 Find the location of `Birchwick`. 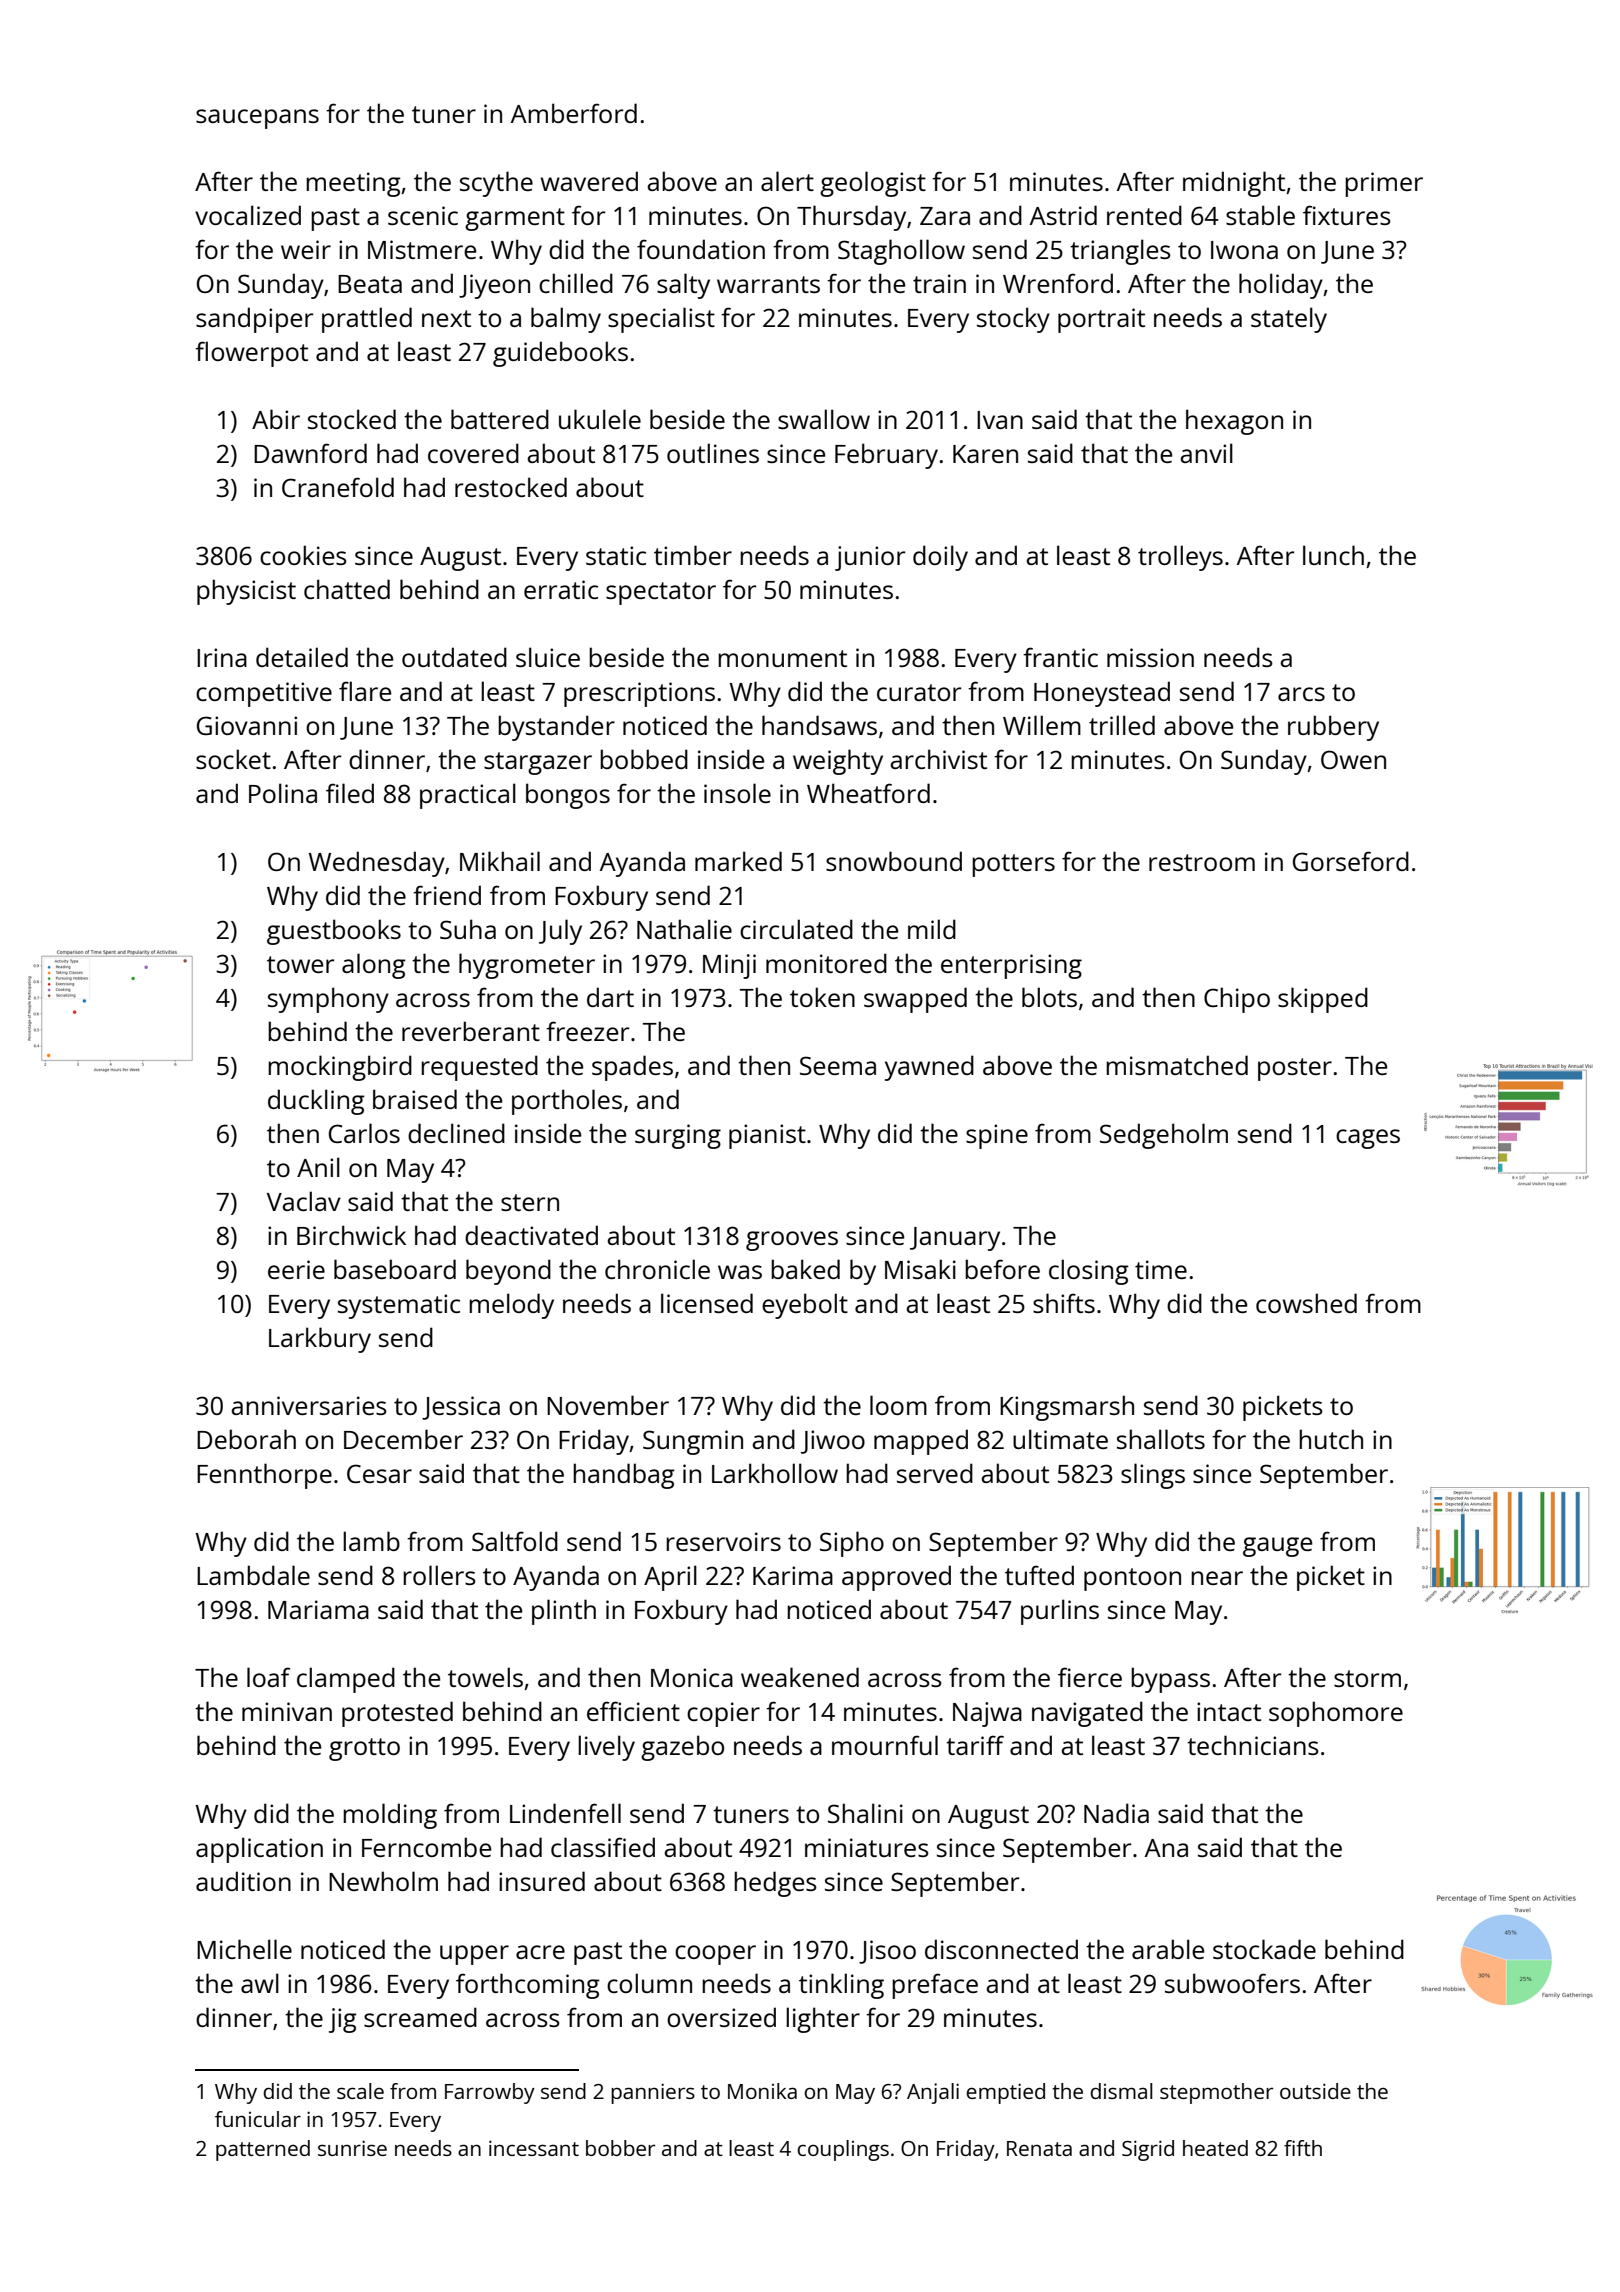

Birchwick is located at coordinates (351, 1235).
